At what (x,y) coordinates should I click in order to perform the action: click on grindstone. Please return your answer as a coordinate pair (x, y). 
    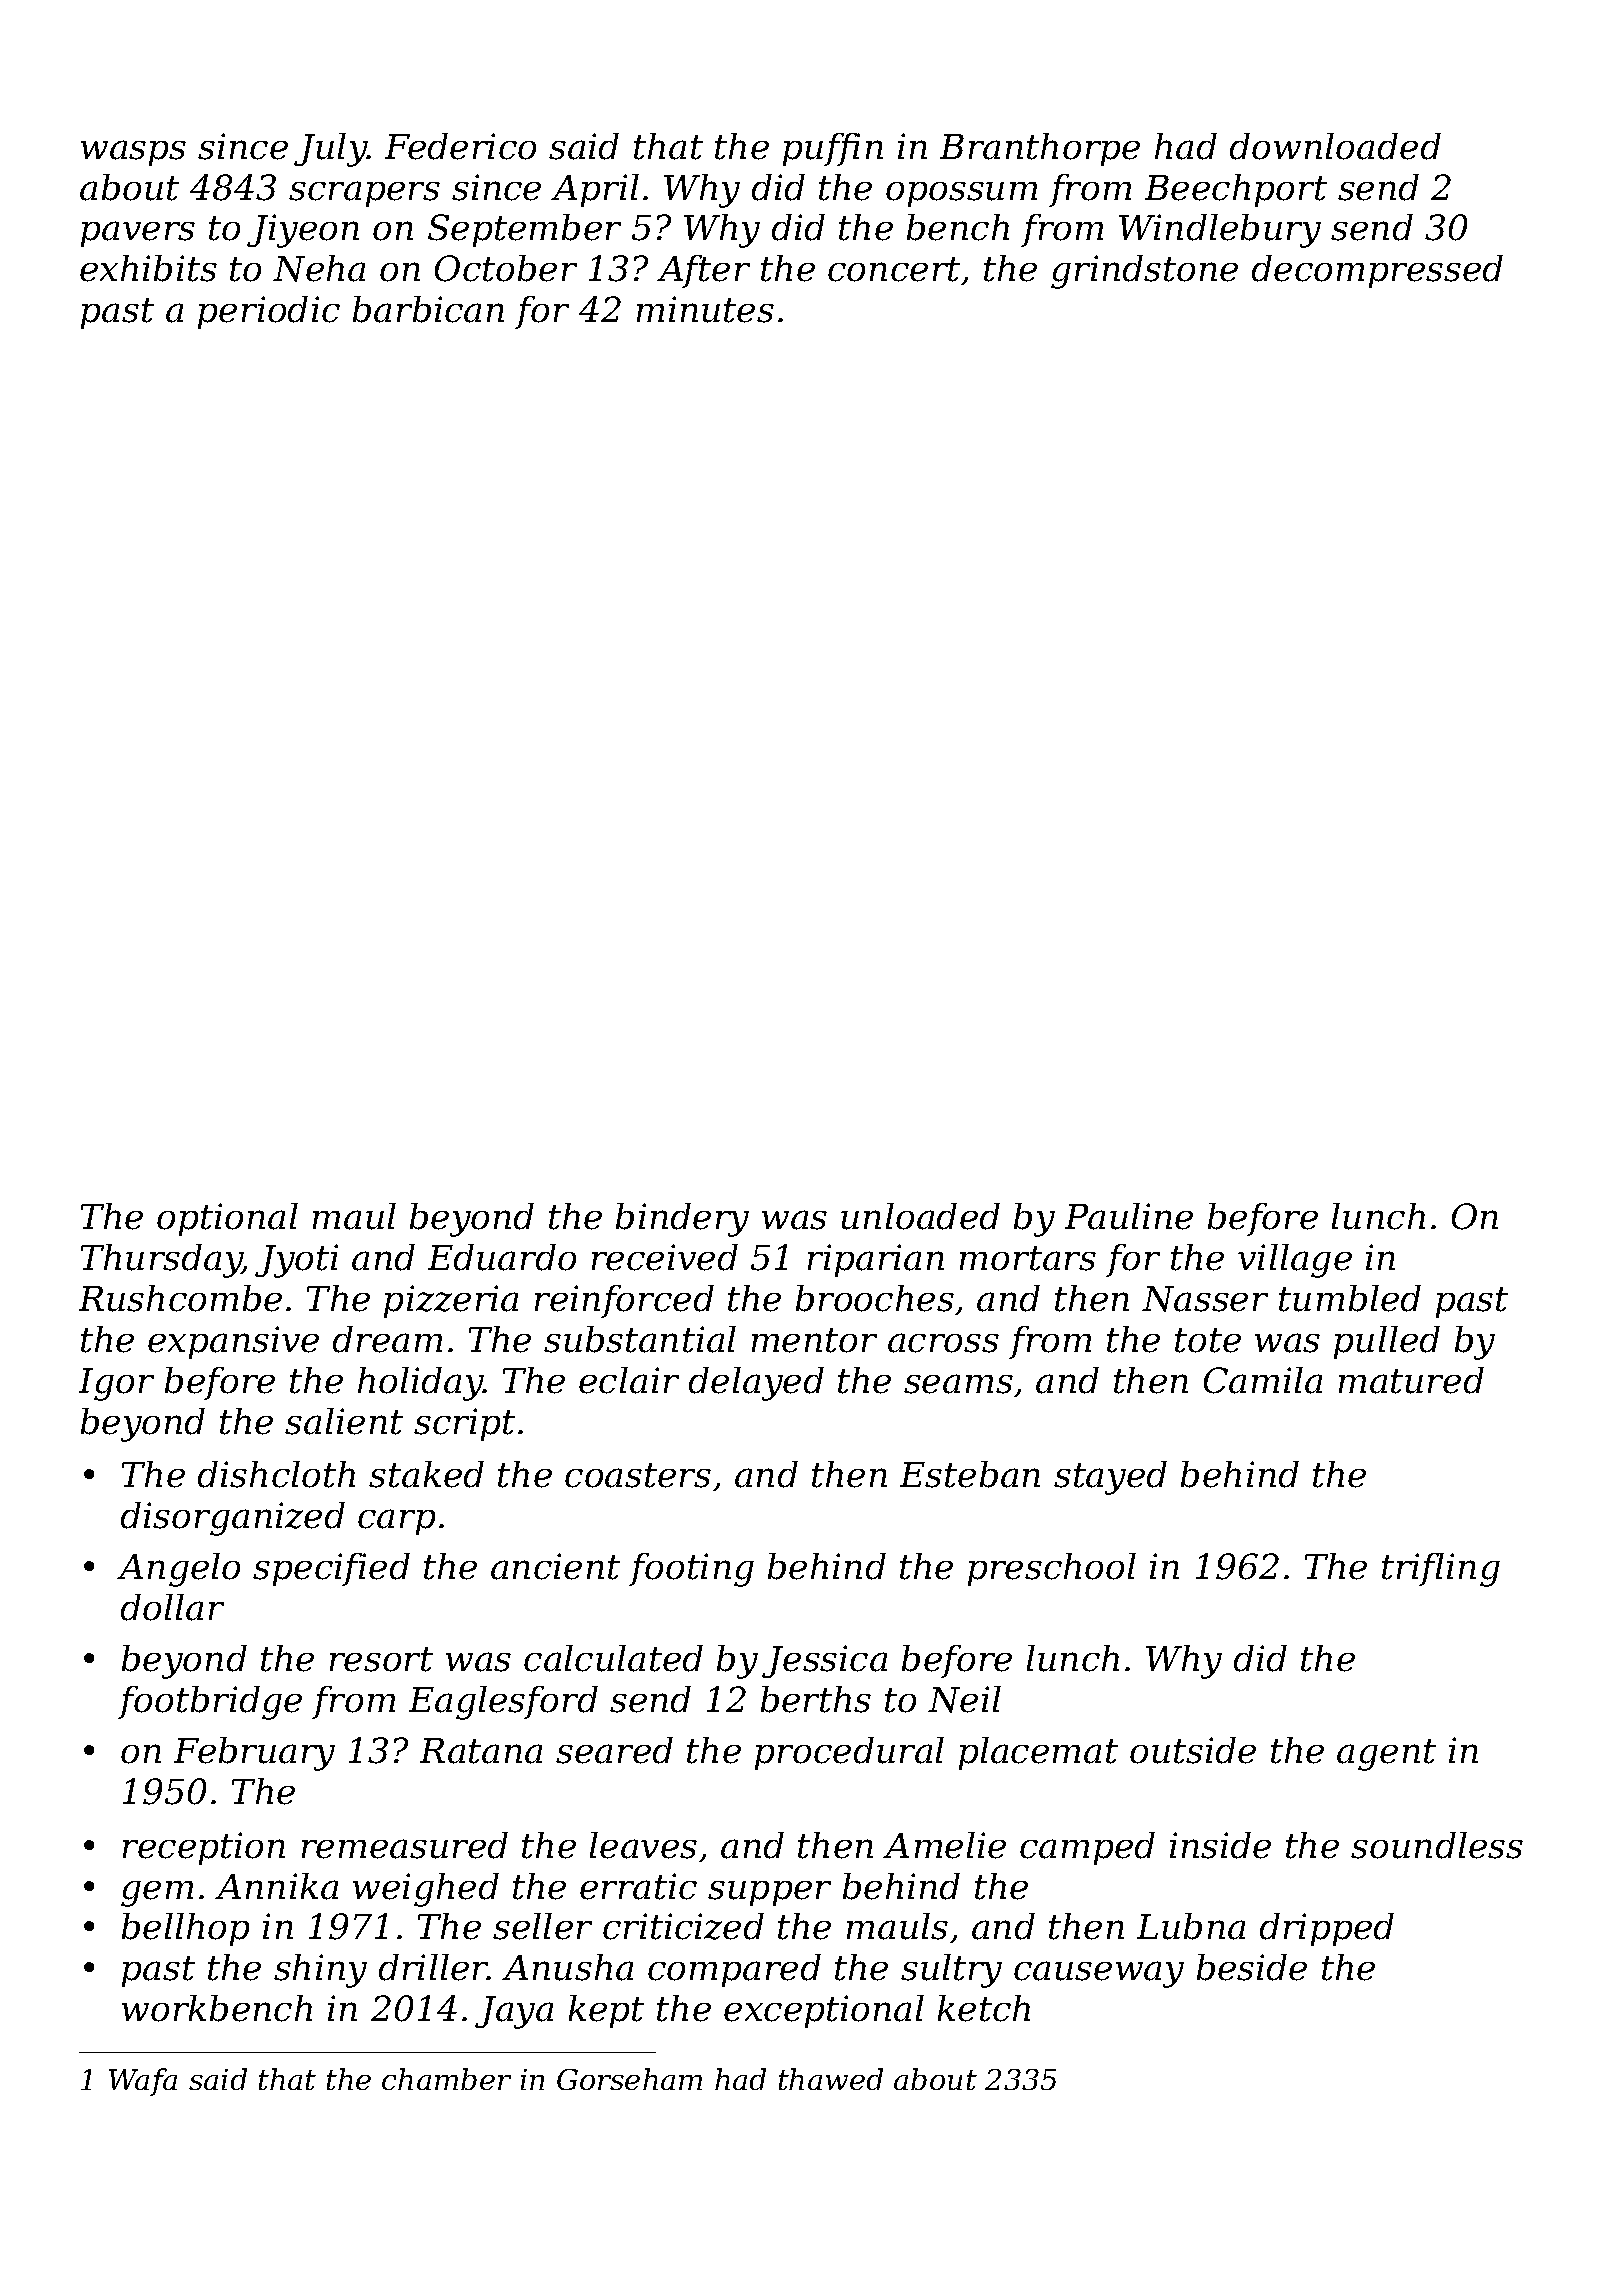
    Looking at the image, I should click on (1144, 272).
